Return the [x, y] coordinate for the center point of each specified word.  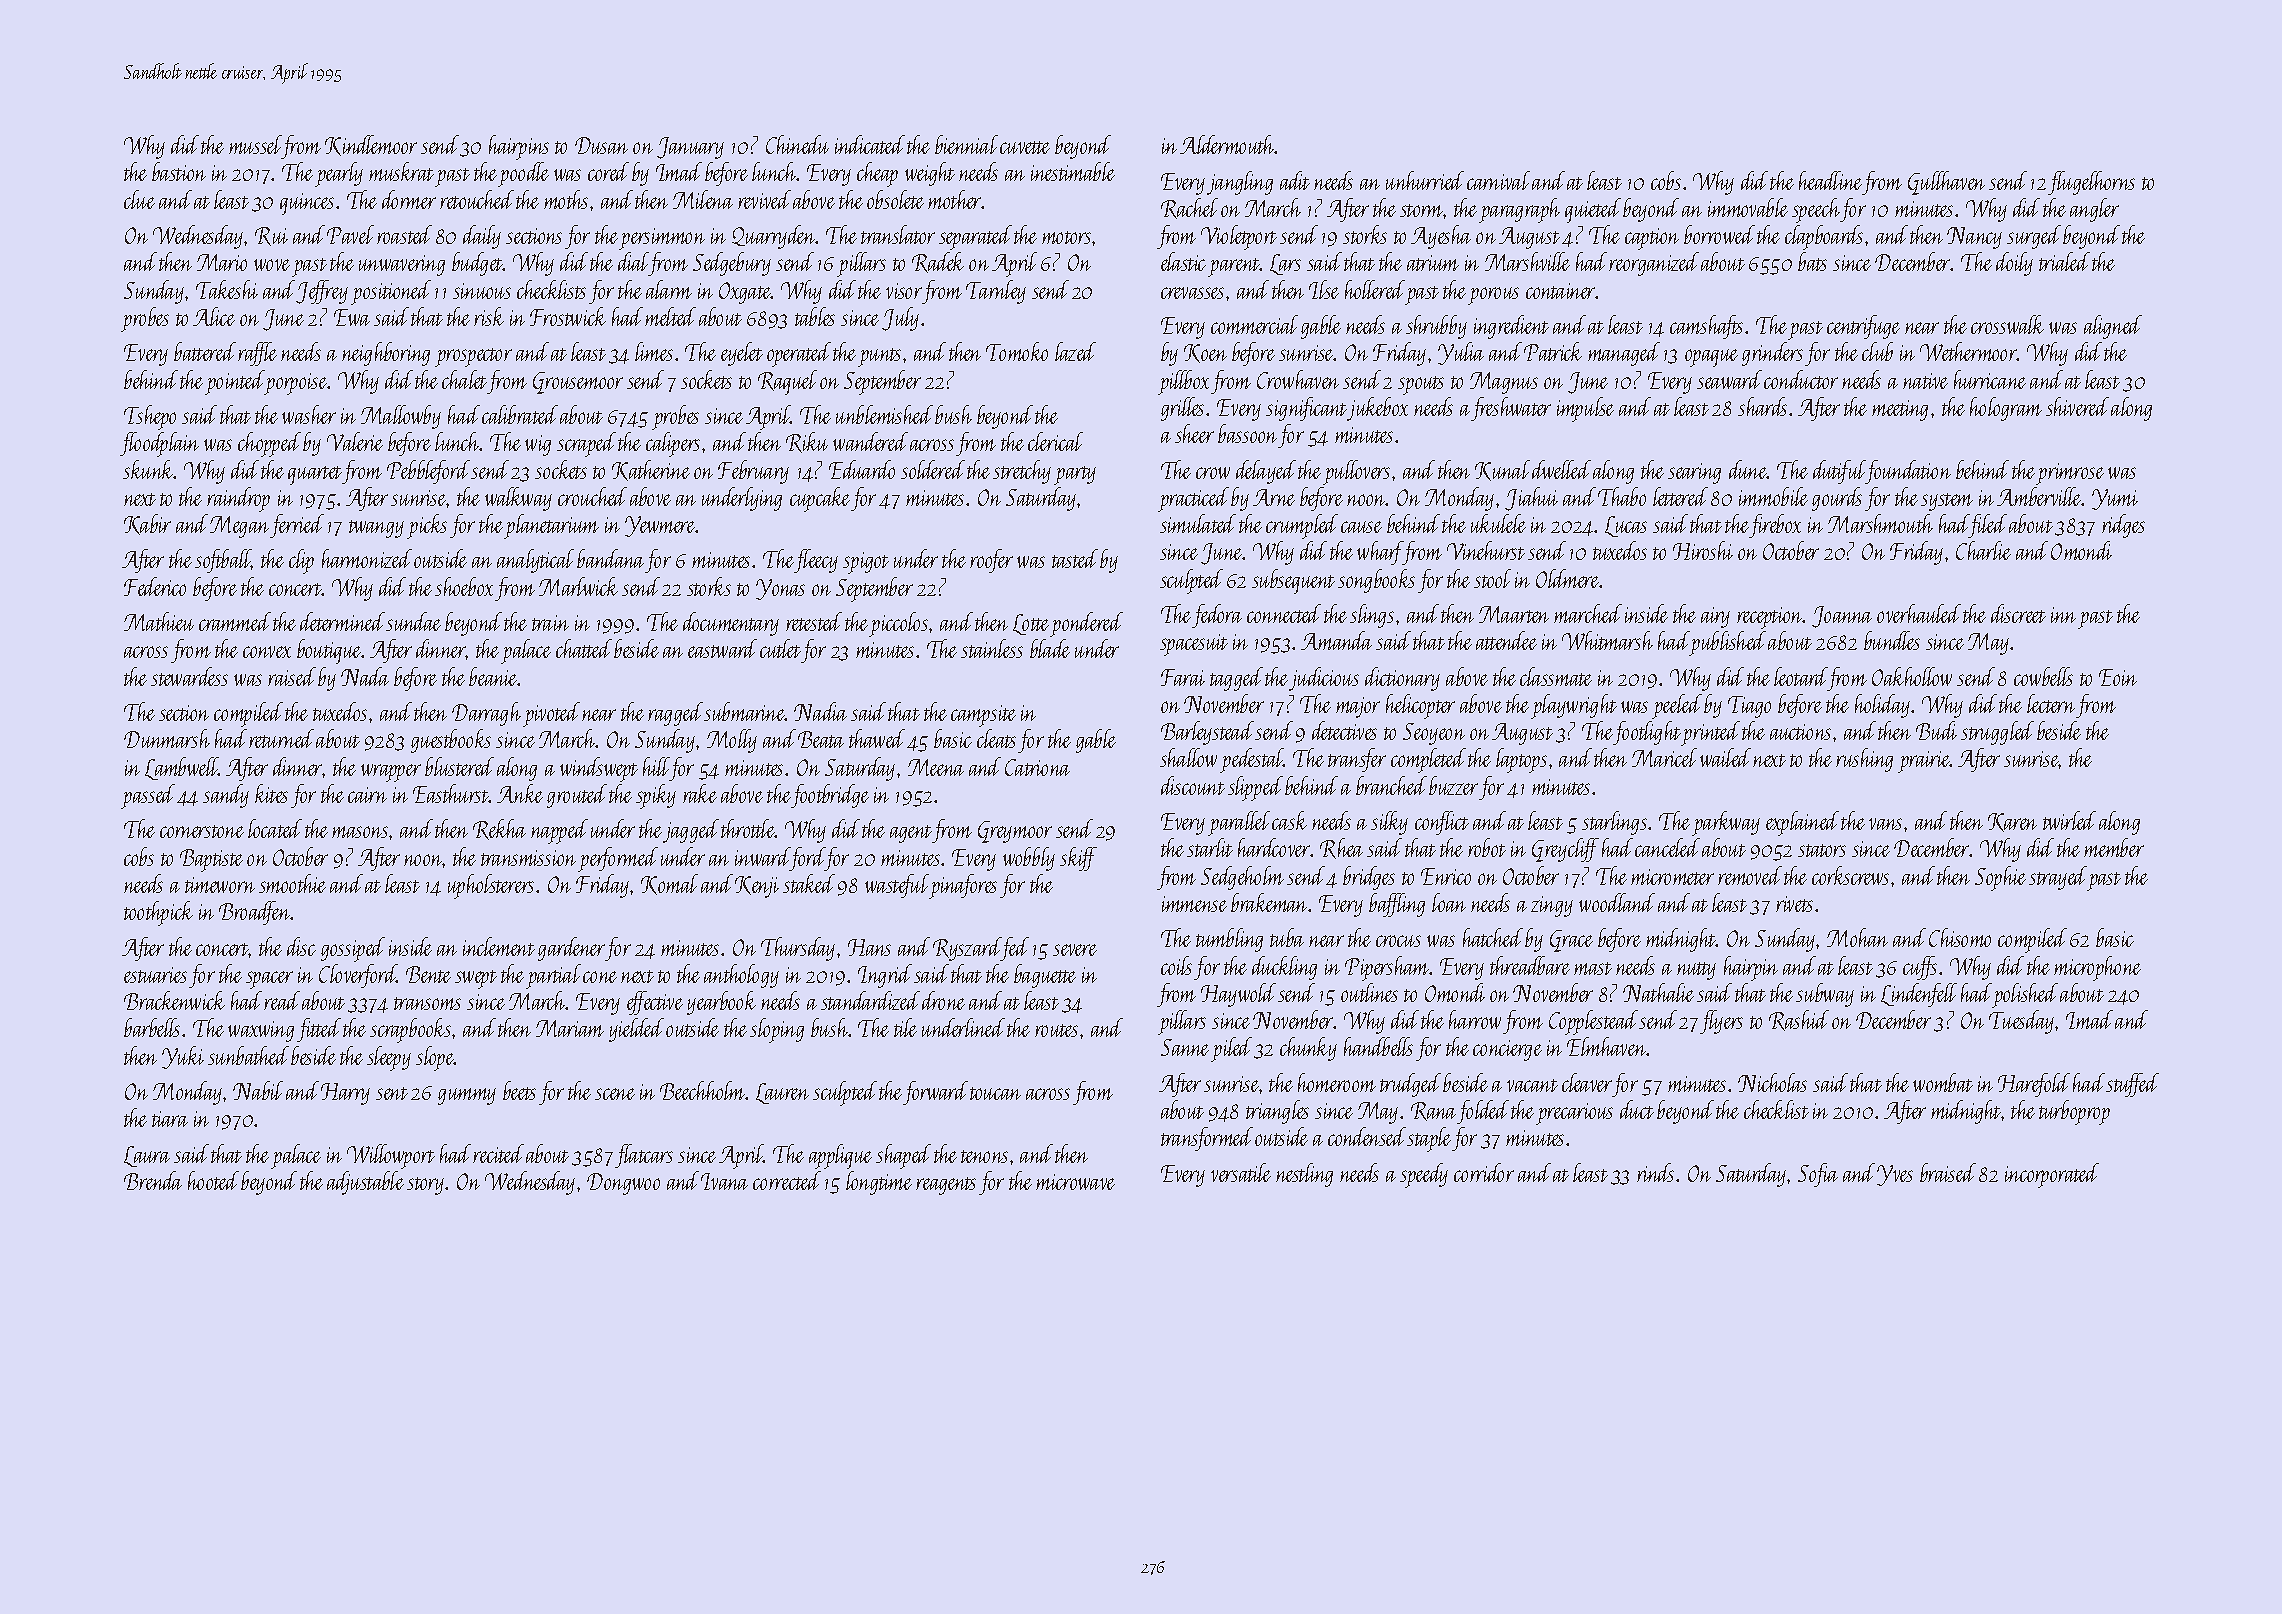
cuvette [1025, 147]
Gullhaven [1946, 183]
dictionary [1402, 679]
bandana [610, 558]
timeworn [220, 885]
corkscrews [1850, 875]
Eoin [2118, 677]
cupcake [820, 499]
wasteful [897, 886]
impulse [1585, 409]
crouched [592, 496]
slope [435, 1058]
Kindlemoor [371, 145]
